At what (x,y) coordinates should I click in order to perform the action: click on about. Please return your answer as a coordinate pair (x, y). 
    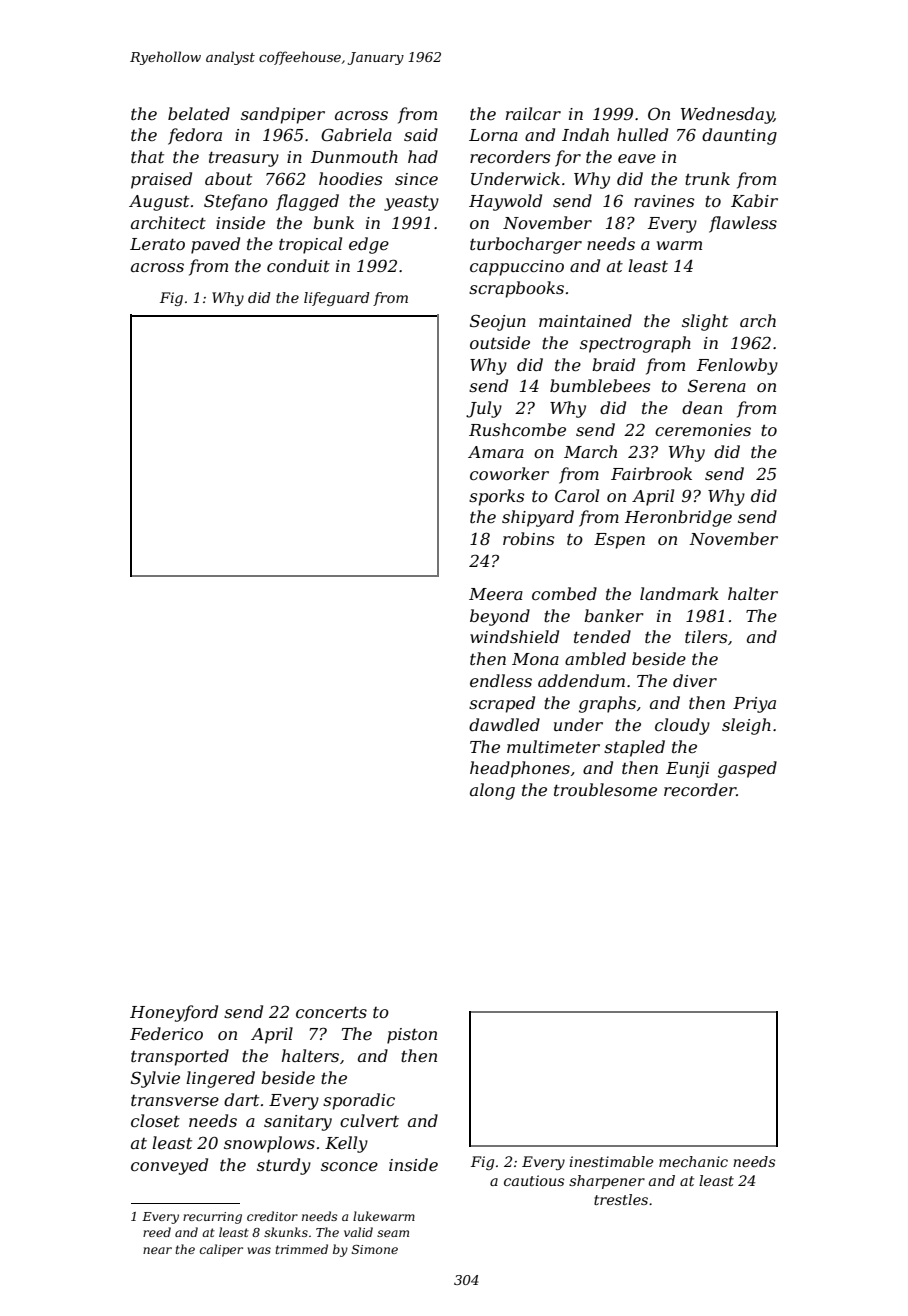
    Looking at the image, I should click on (228, 178).
